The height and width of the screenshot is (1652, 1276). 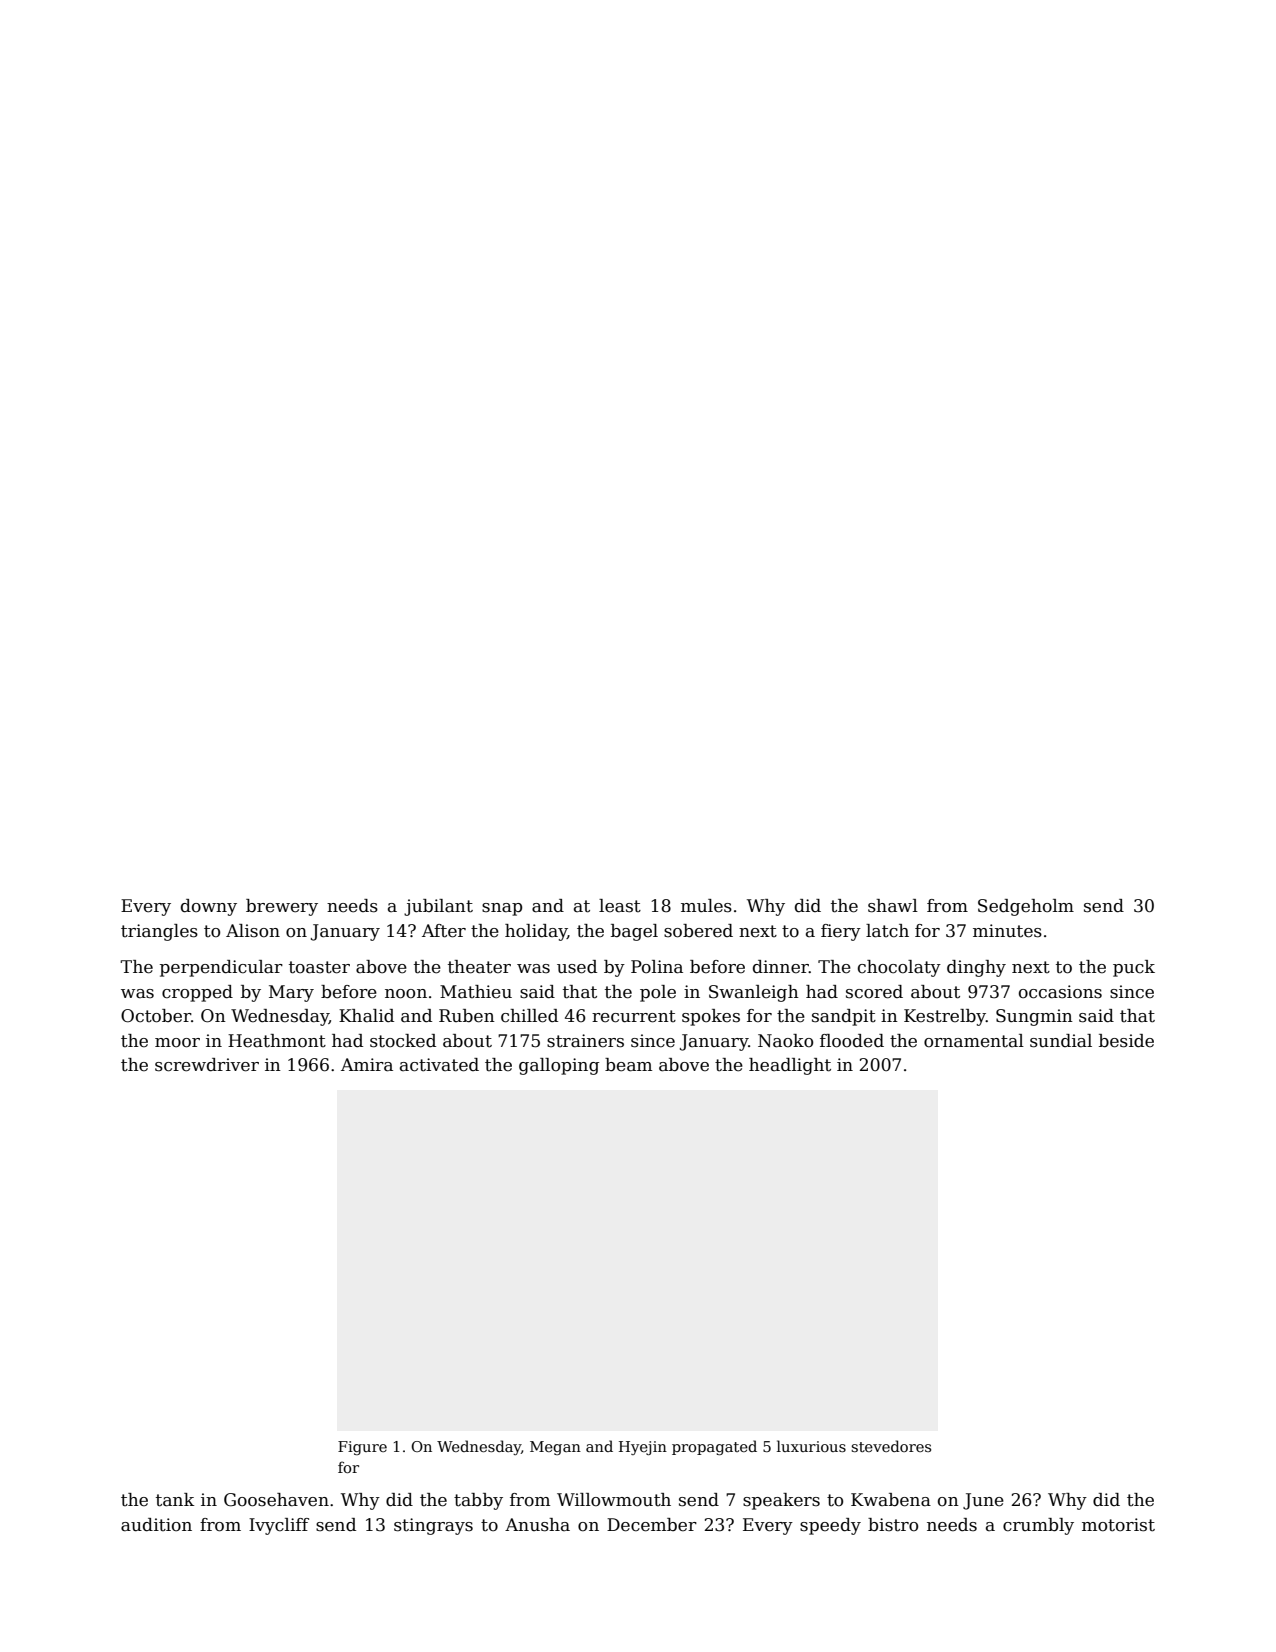 I want to click on screwdriver, so click(x=207, y=1065).
